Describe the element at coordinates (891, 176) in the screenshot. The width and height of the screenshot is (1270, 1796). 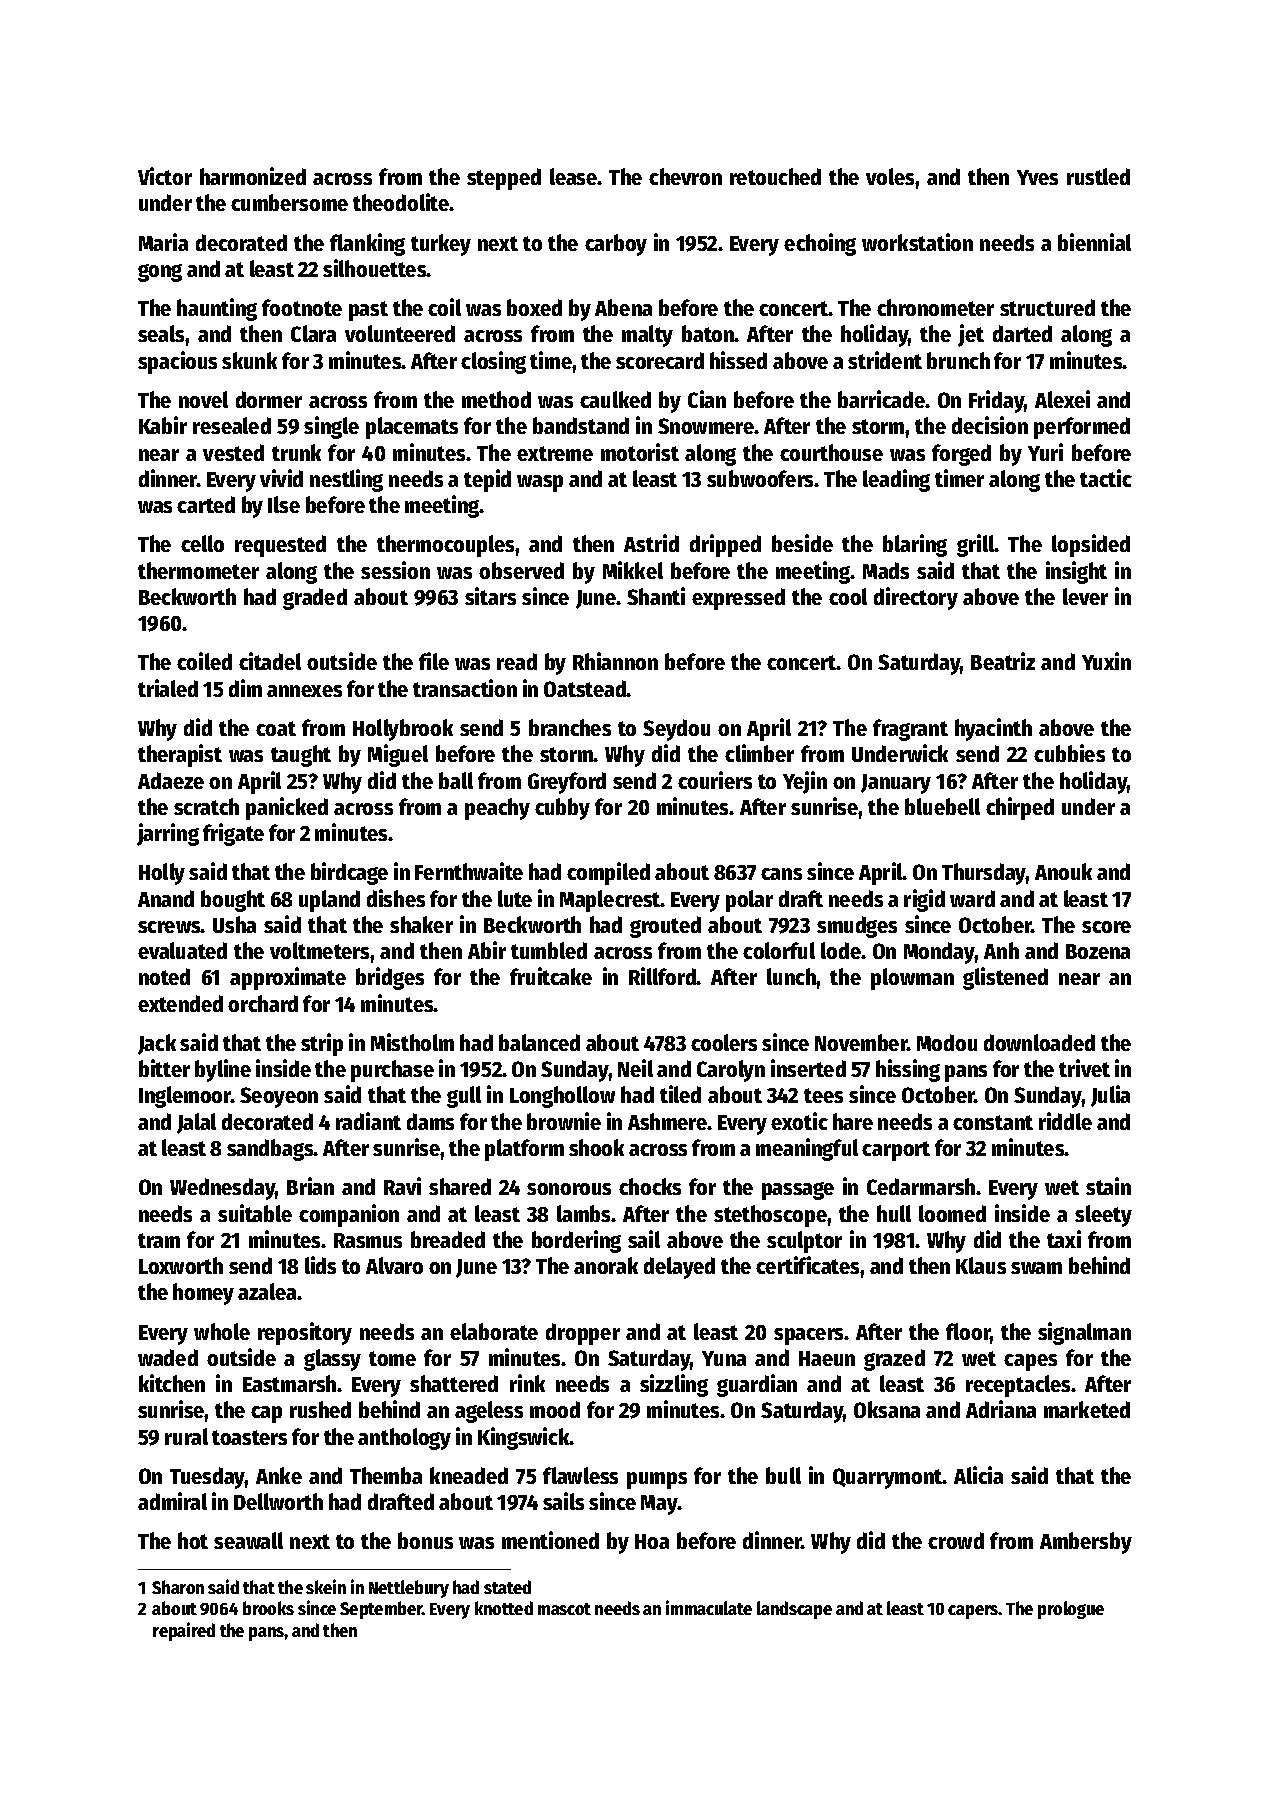
I see `voles` at that location.
